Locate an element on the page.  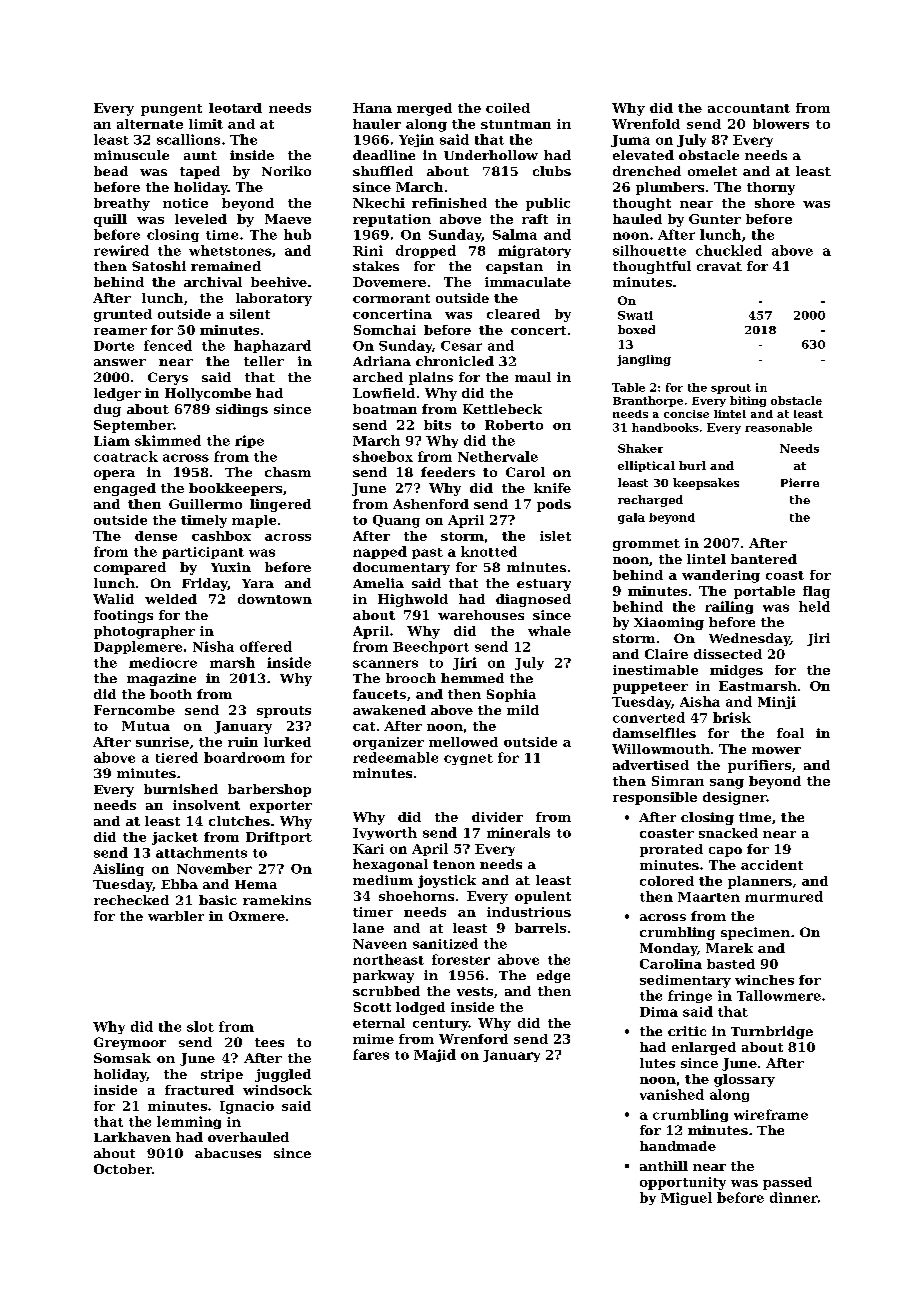
abacuses is located at coordinates (228, 1153).
